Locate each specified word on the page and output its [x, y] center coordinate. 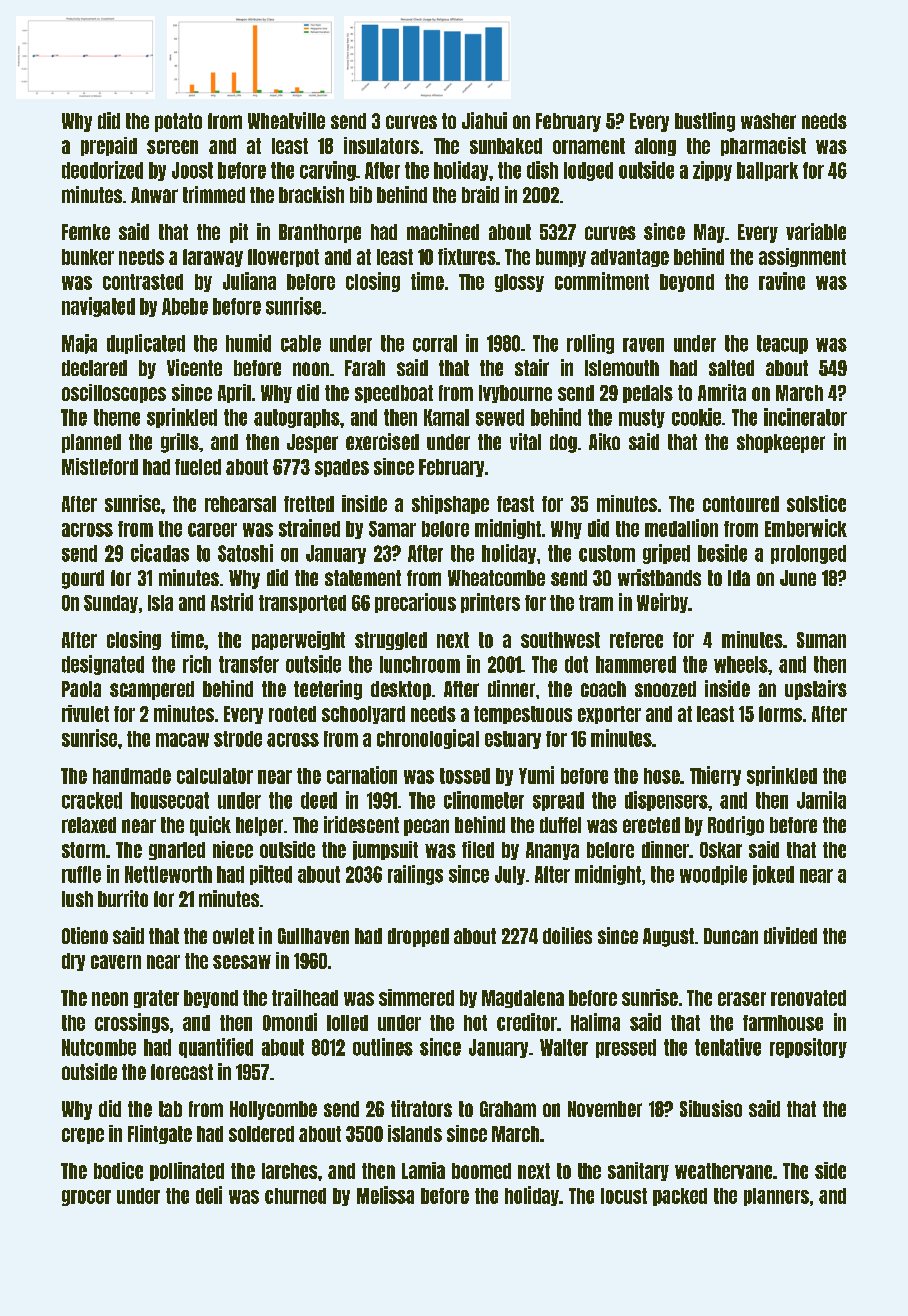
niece [233, 849]
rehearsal [240, 504]
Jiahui [484, 120]
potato [178, 122]
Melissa [385, 1195]
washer [768, 121]
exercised [382, 441]
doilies [567, 935]
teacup [782, 344]
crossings [132, 1023]
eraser [742, 999]
